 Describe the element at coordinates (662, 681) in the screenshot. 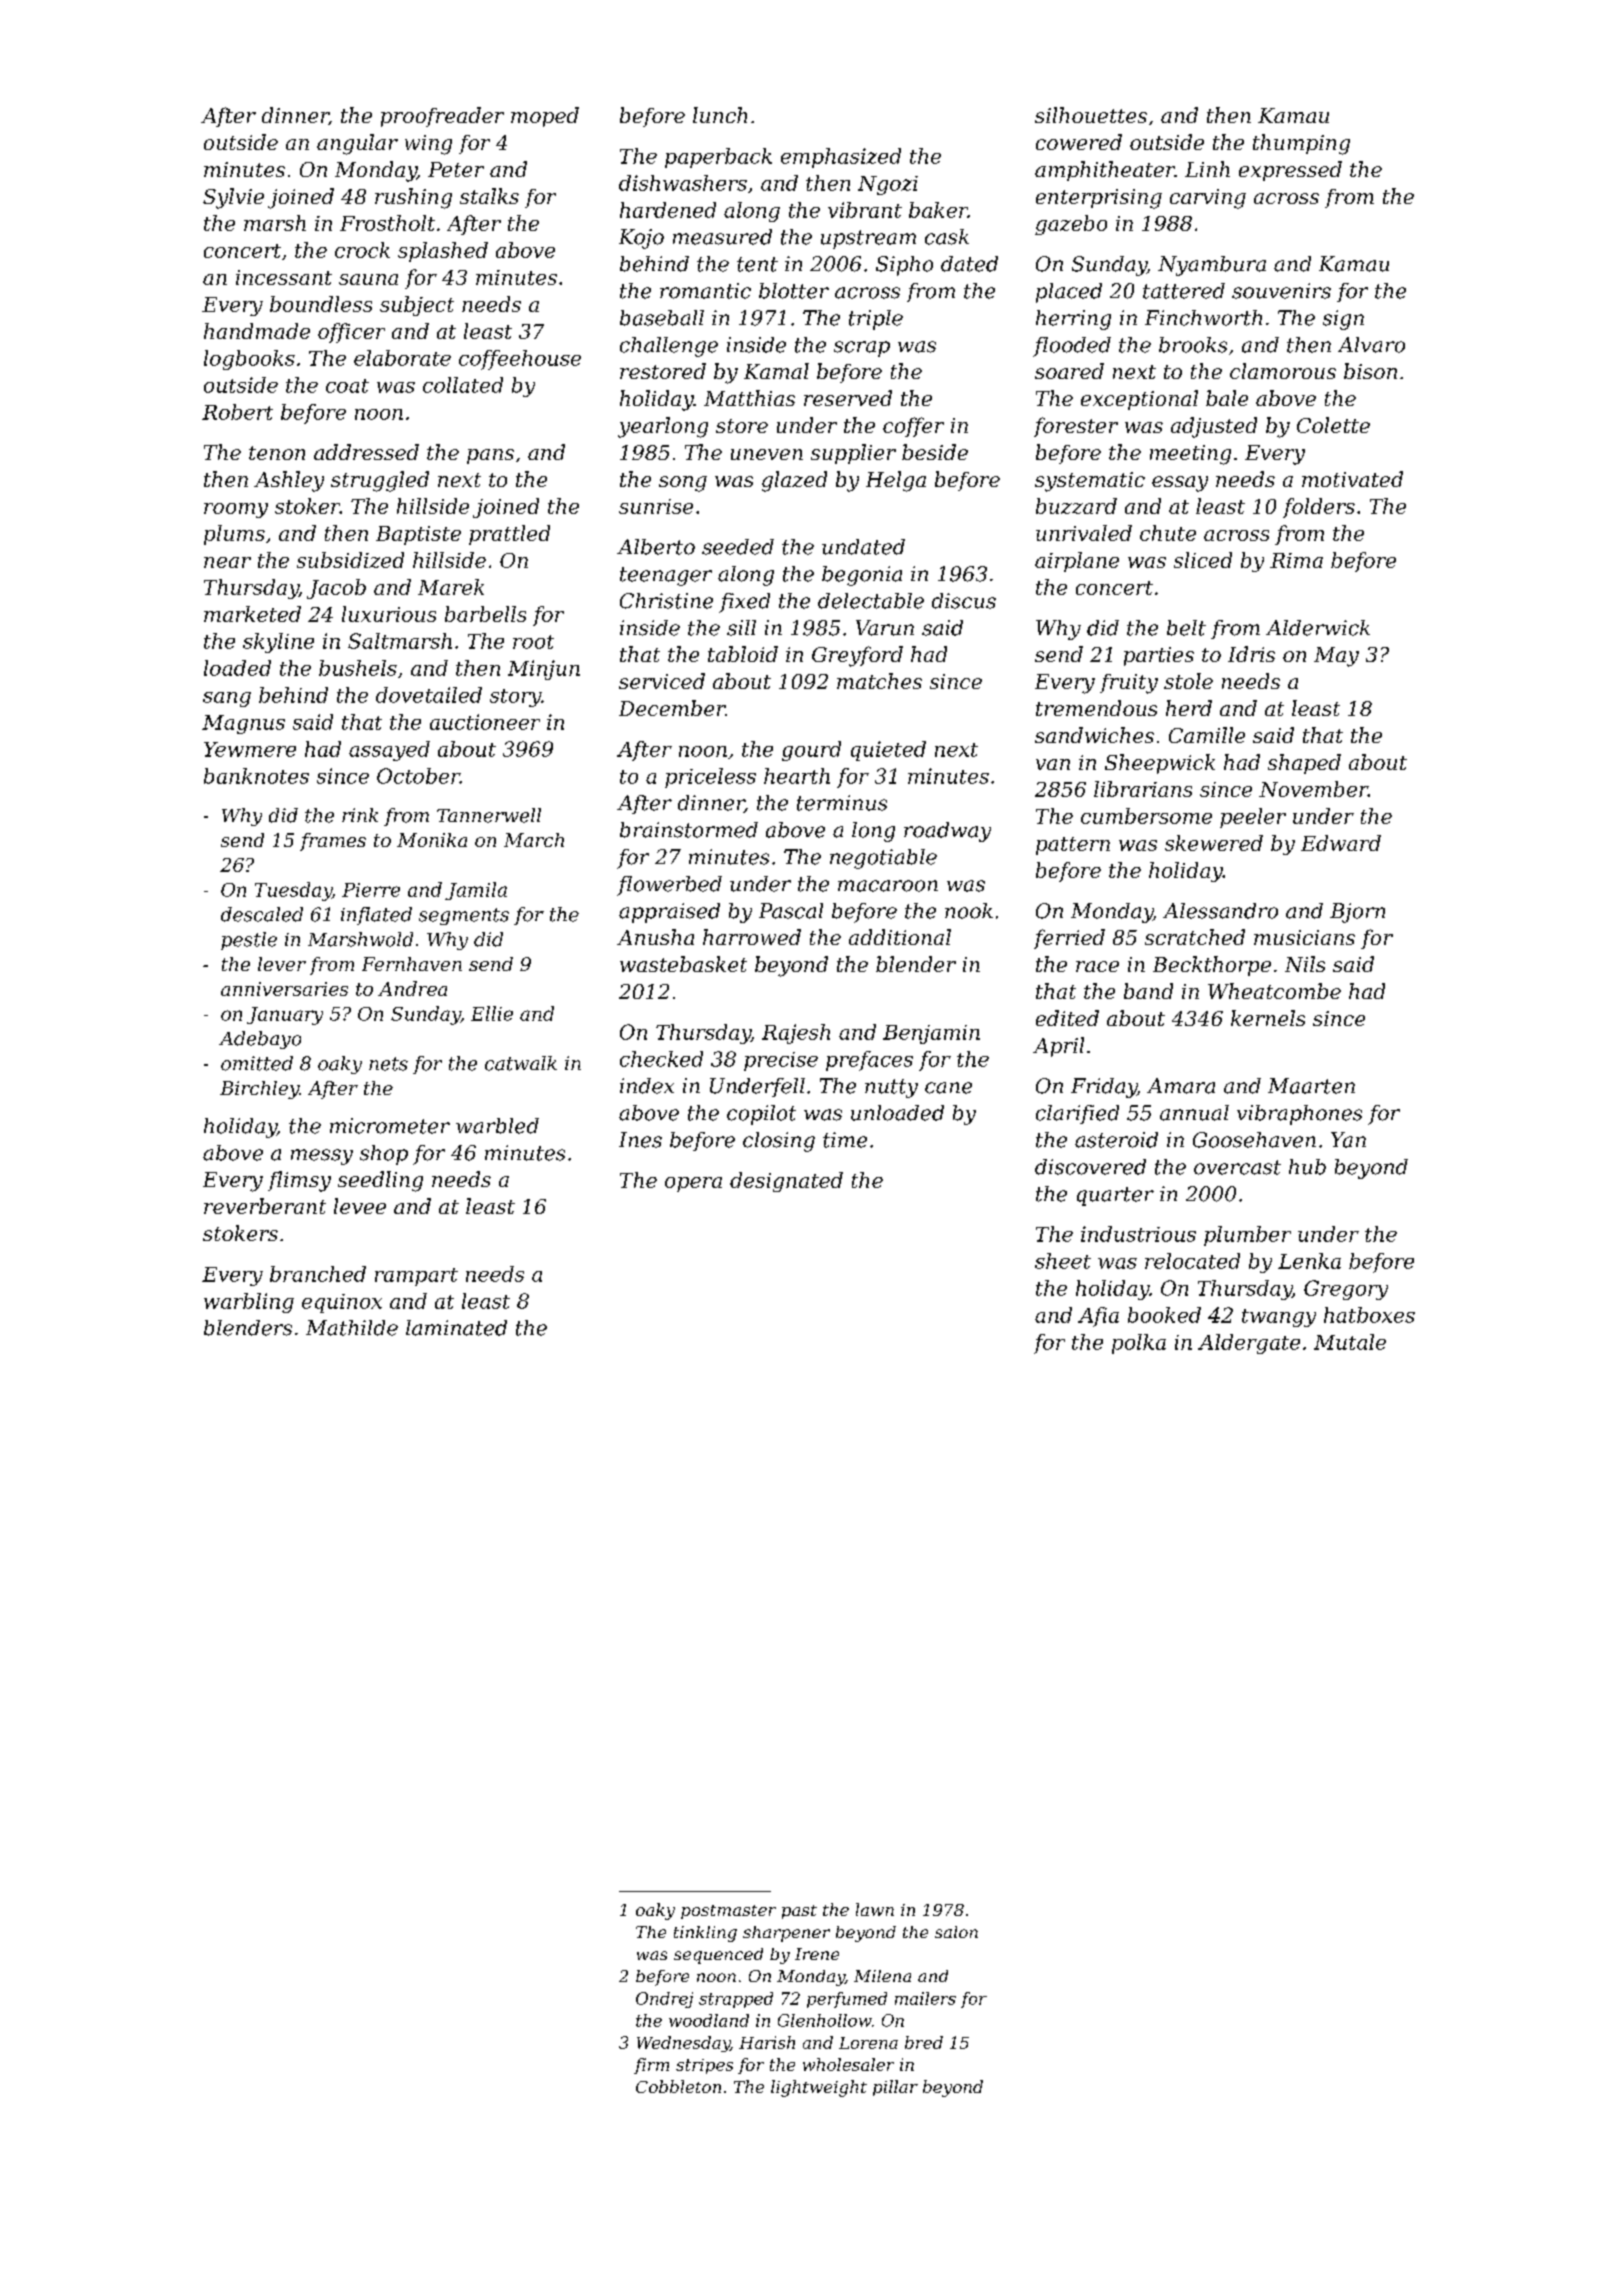

I see `serviced` at that location.
